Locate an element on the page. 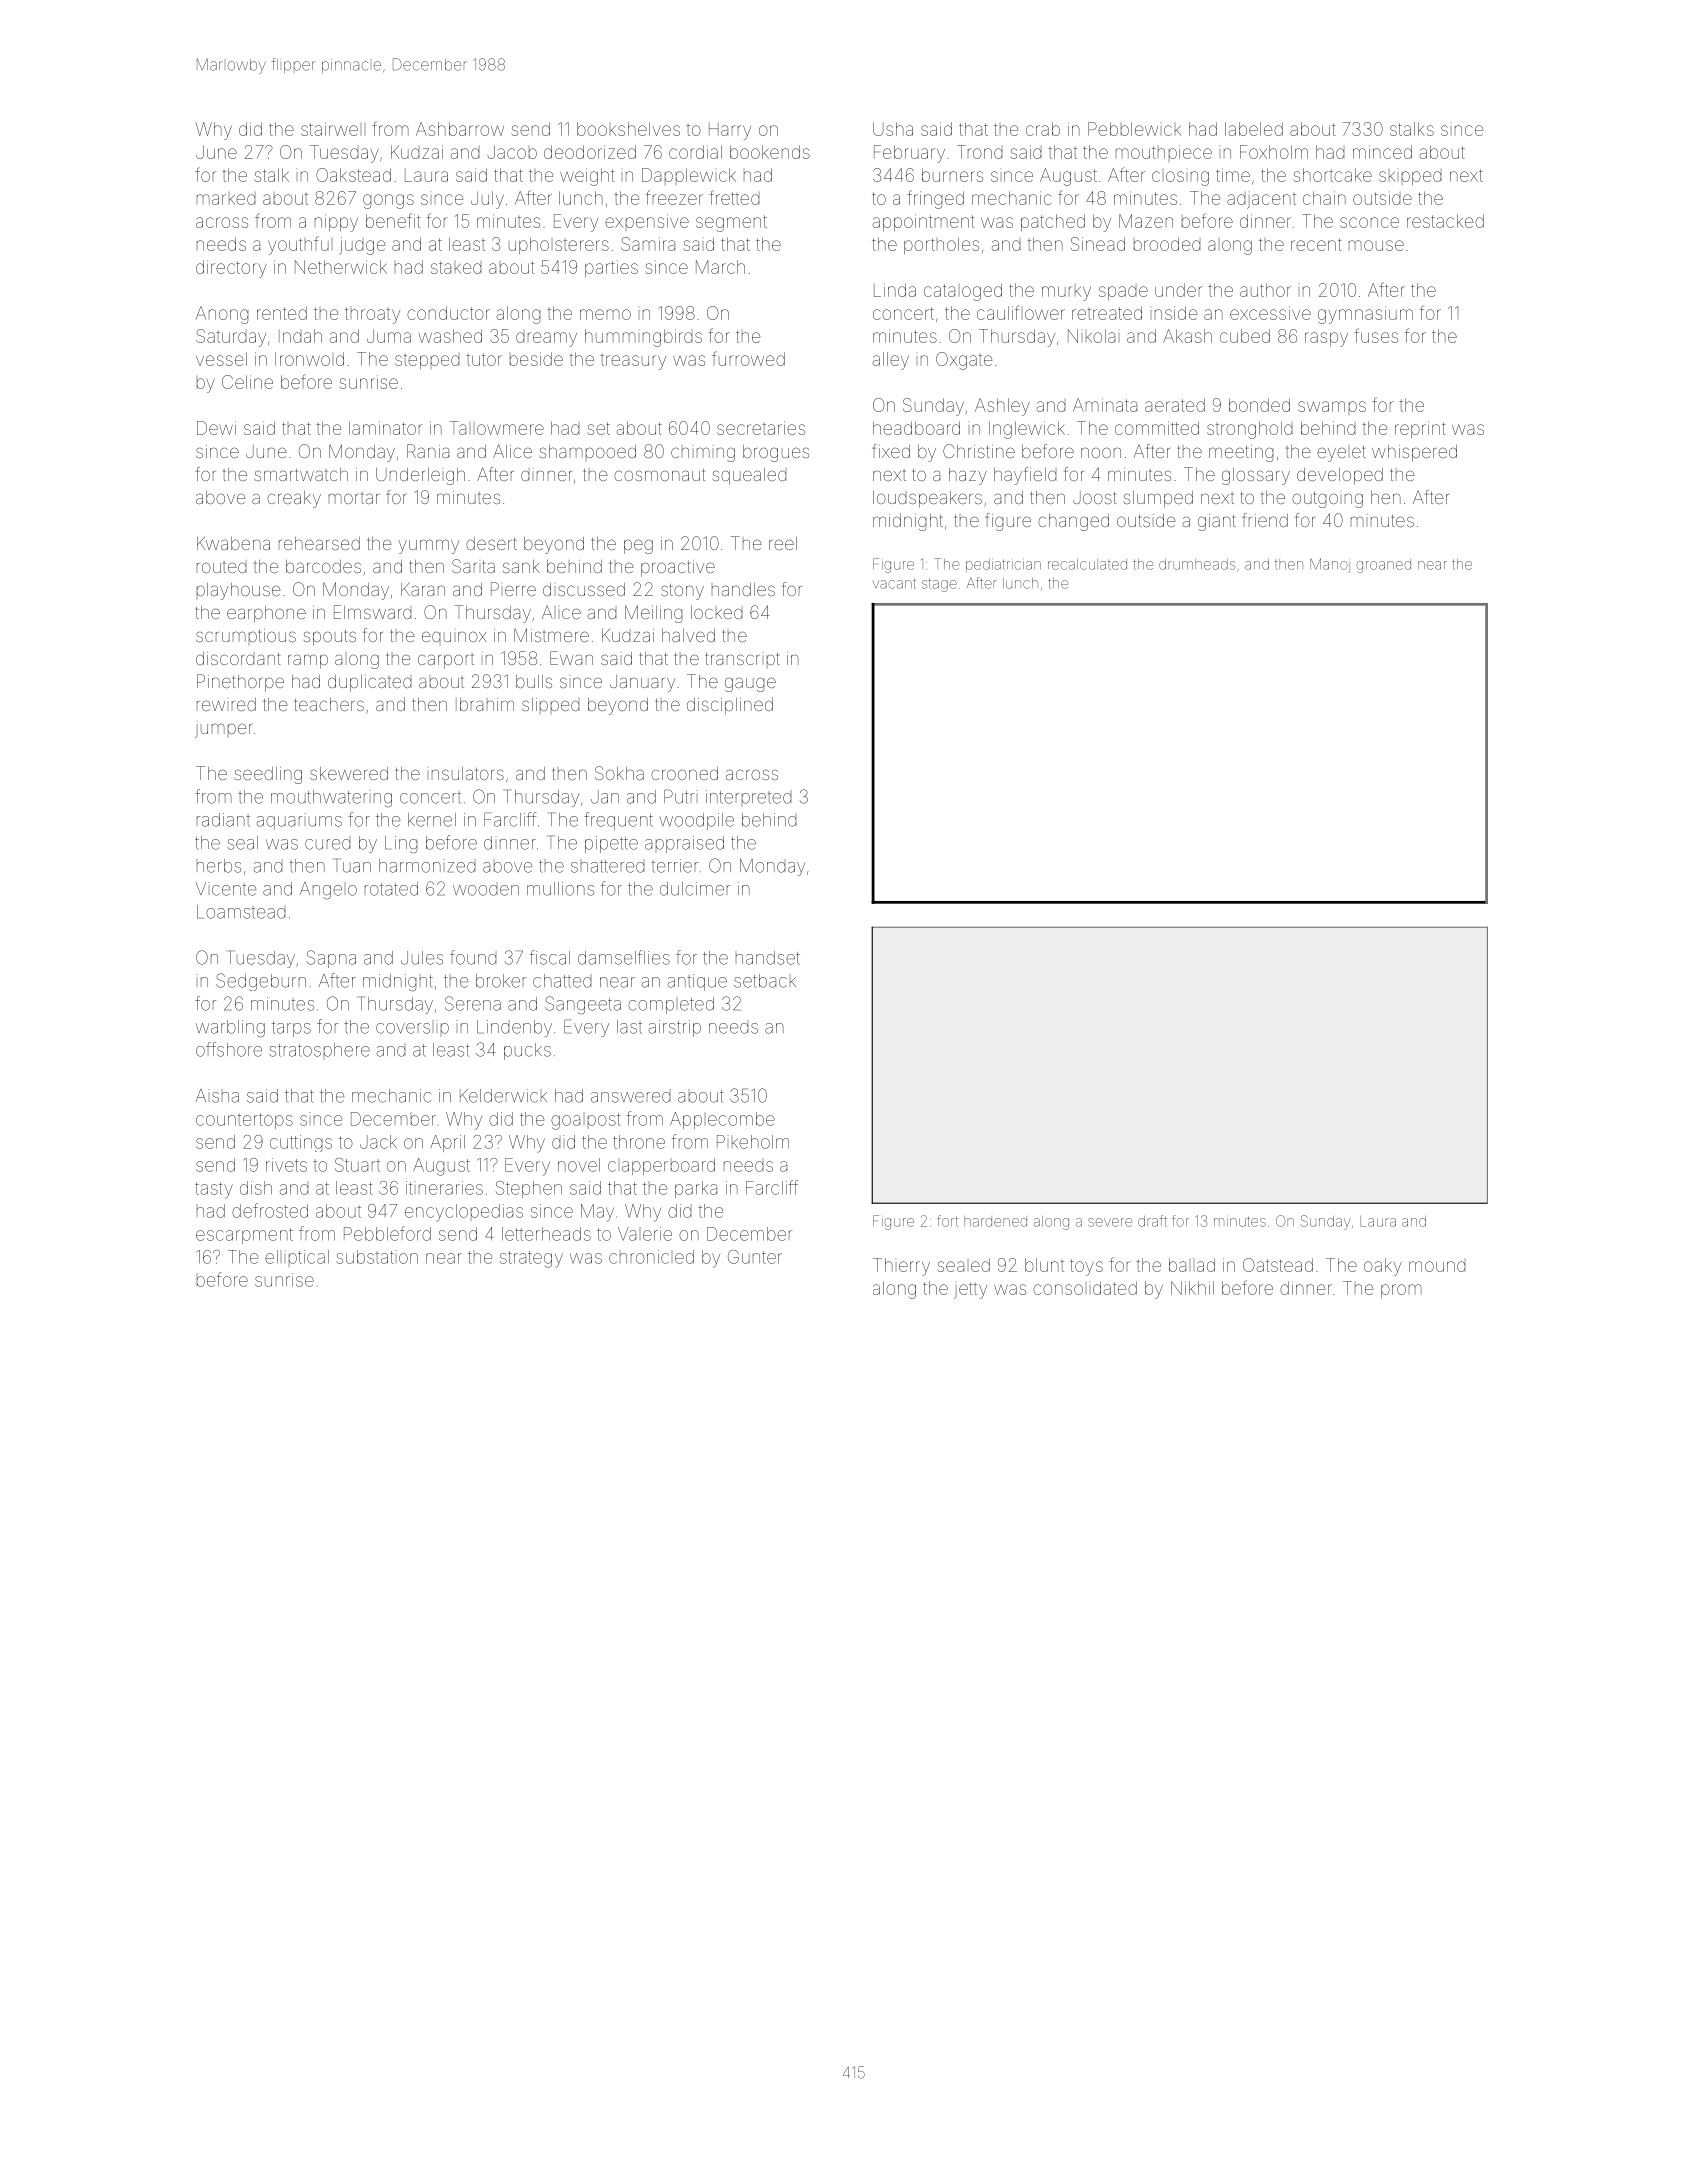  Elmsward is located at coordinates (372, 612).
